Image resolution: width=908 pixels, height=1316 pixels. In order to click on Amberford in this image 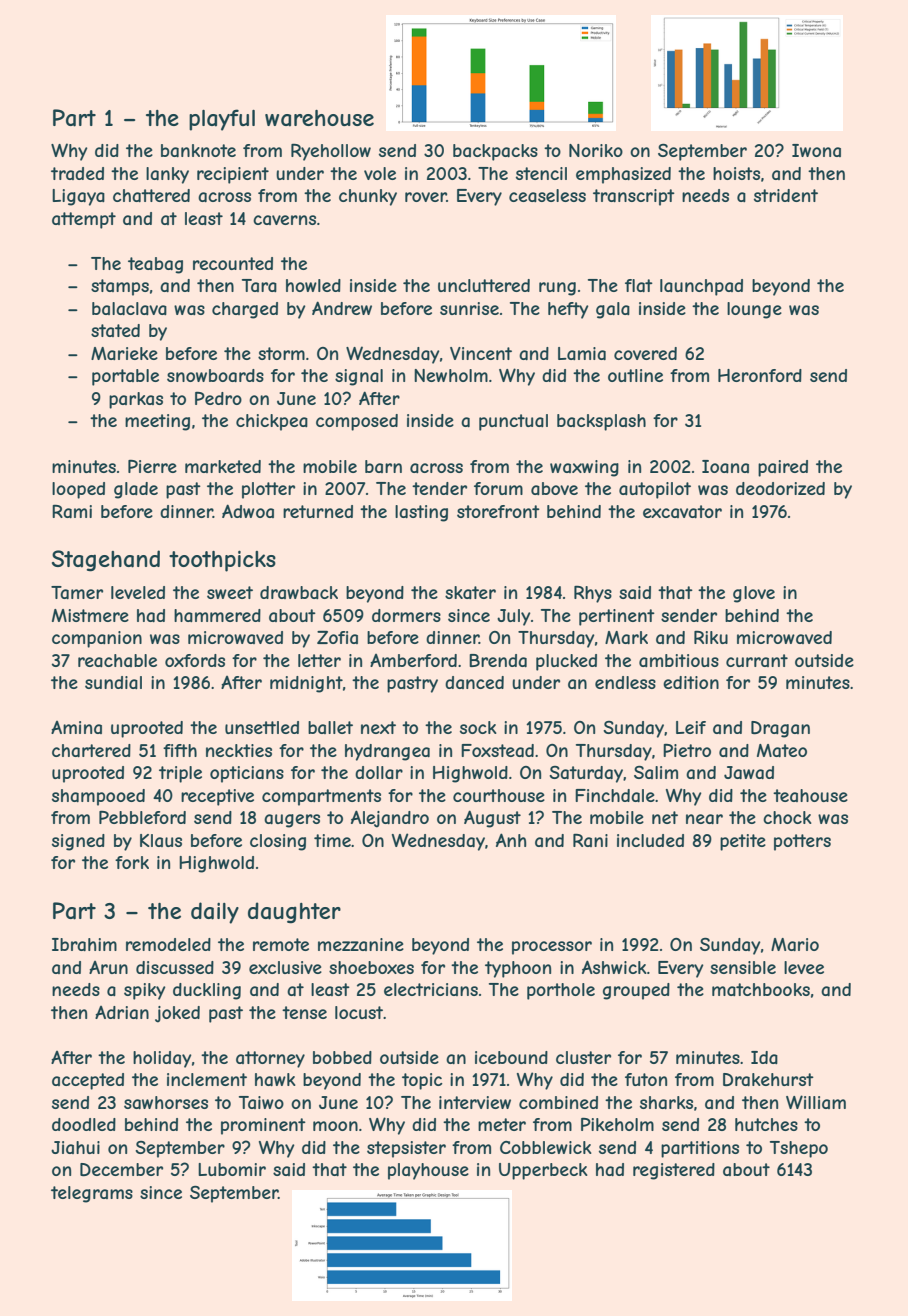, I will do `click(413, 660)`.
